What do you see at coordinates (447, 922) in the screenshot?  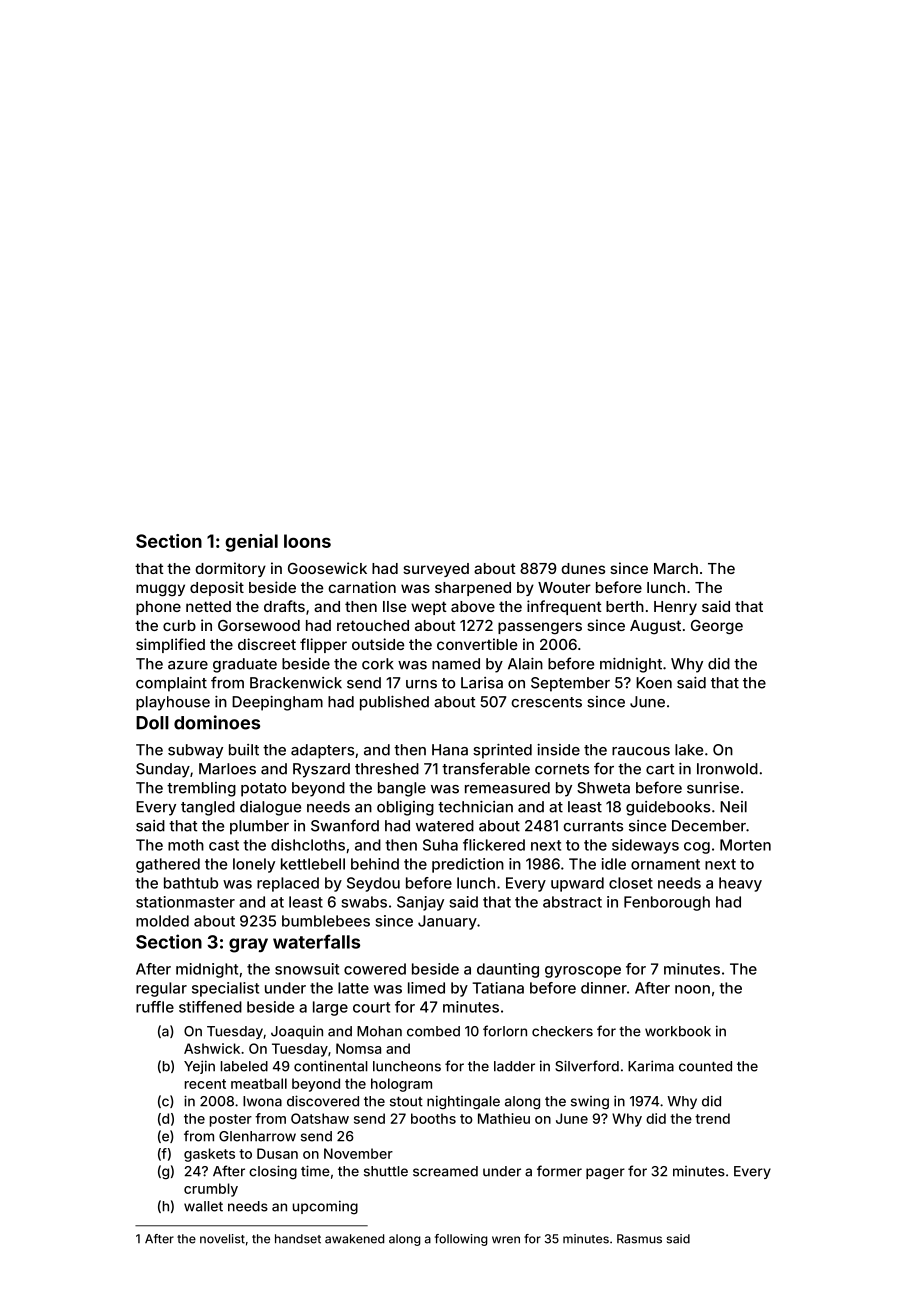 I see `January` at bounding box center [447, 922].
